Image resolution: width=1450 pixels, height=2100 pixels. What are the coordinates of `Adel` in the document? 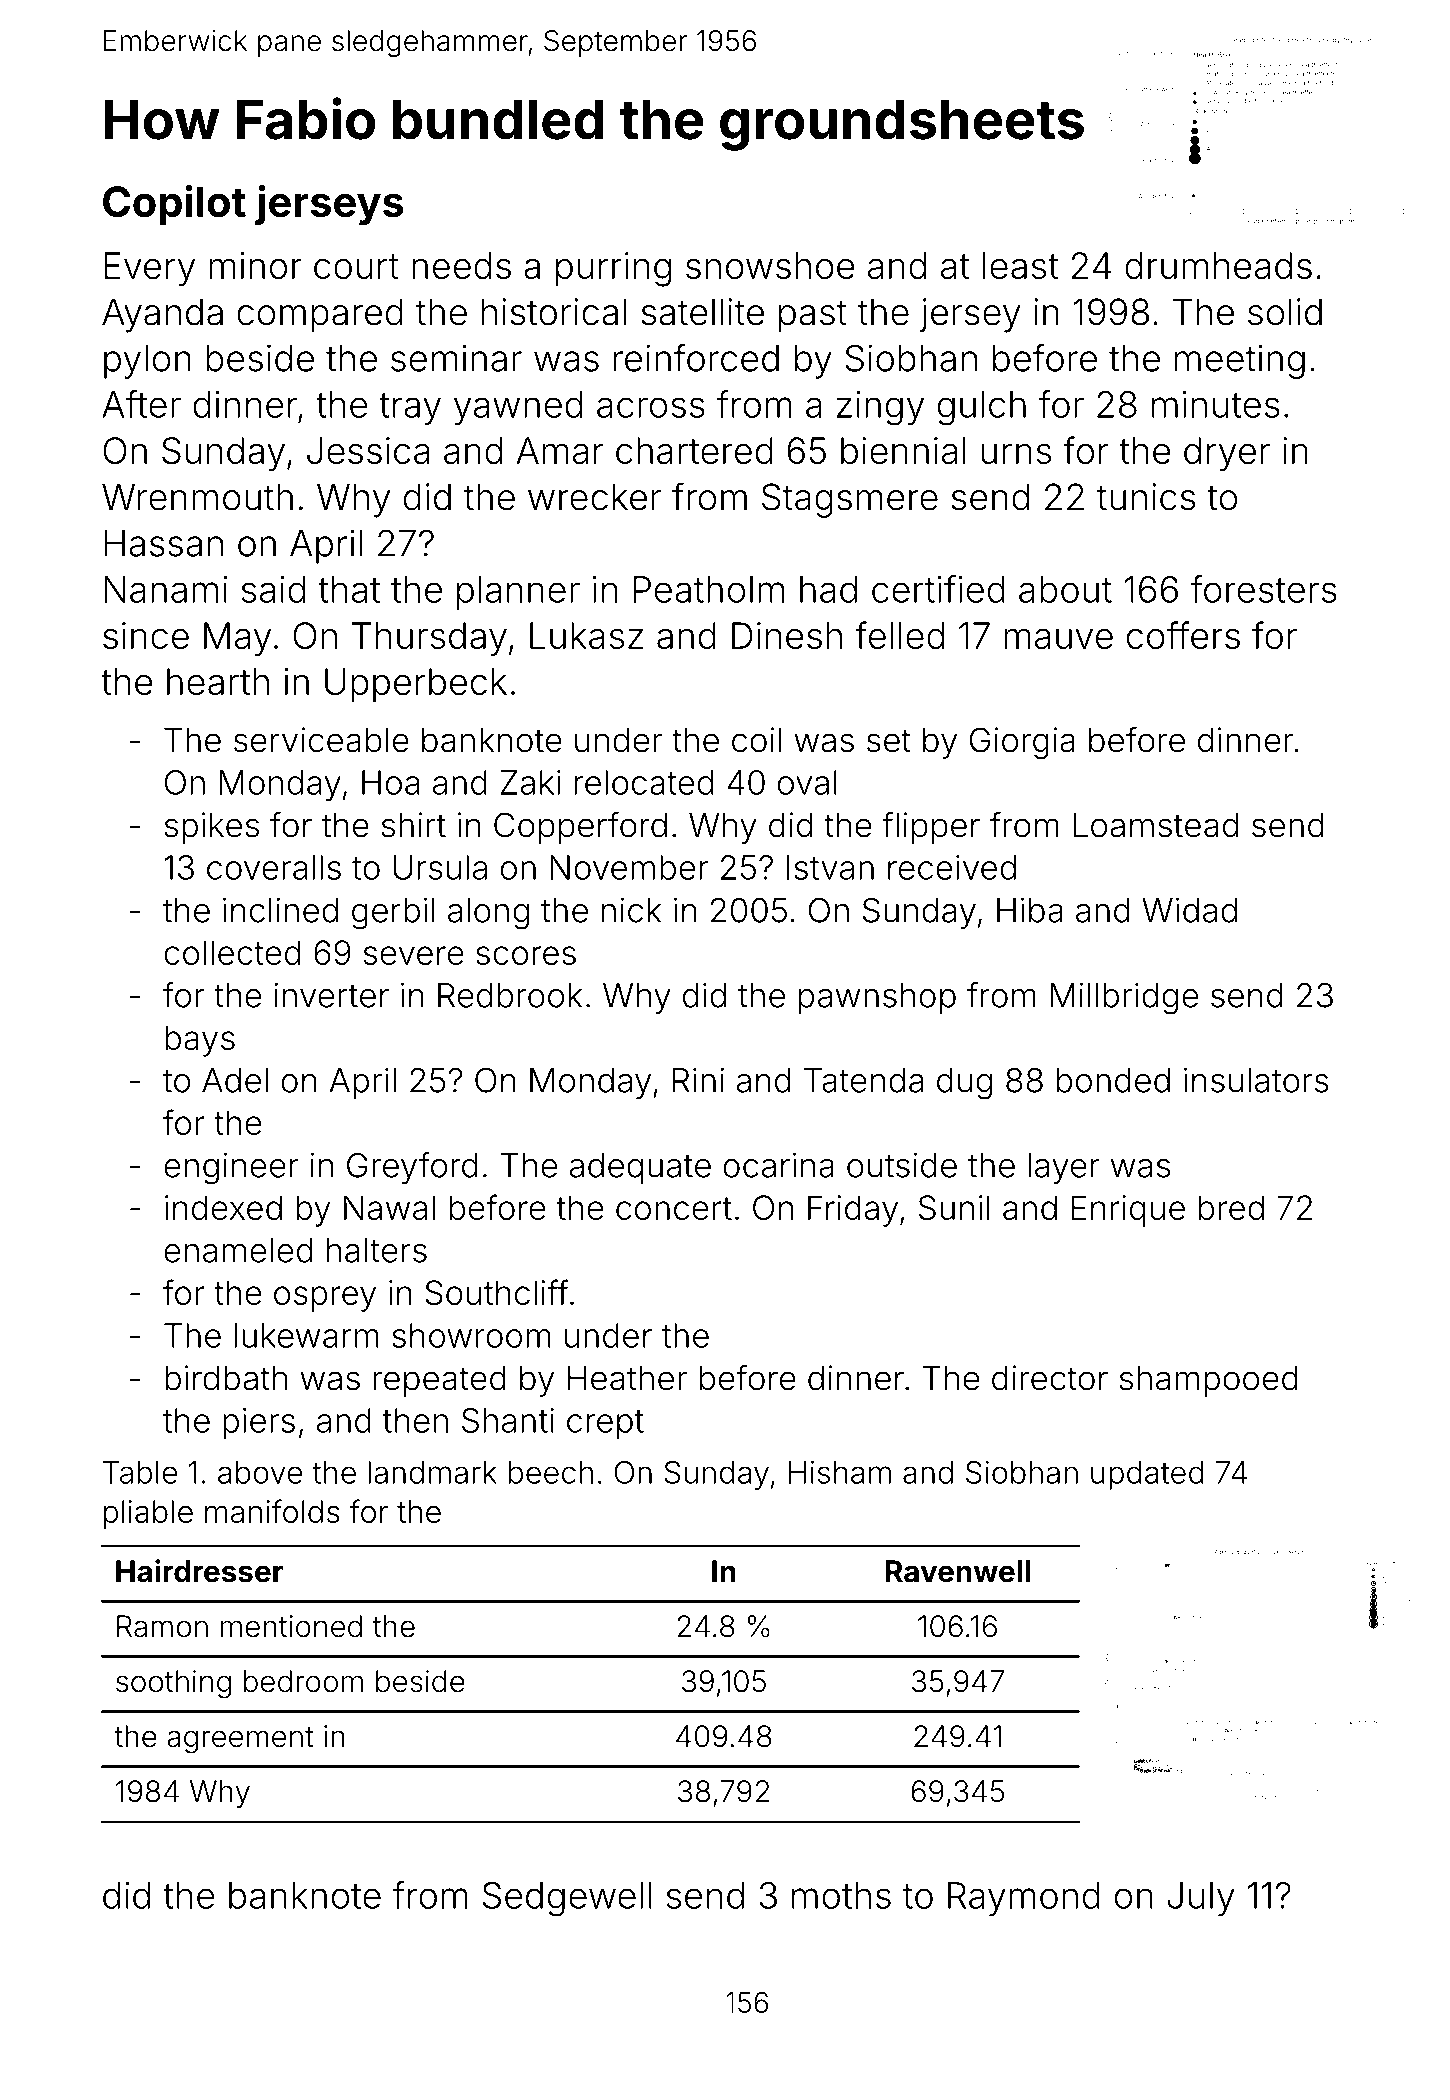 It's located at (235, 1080).
